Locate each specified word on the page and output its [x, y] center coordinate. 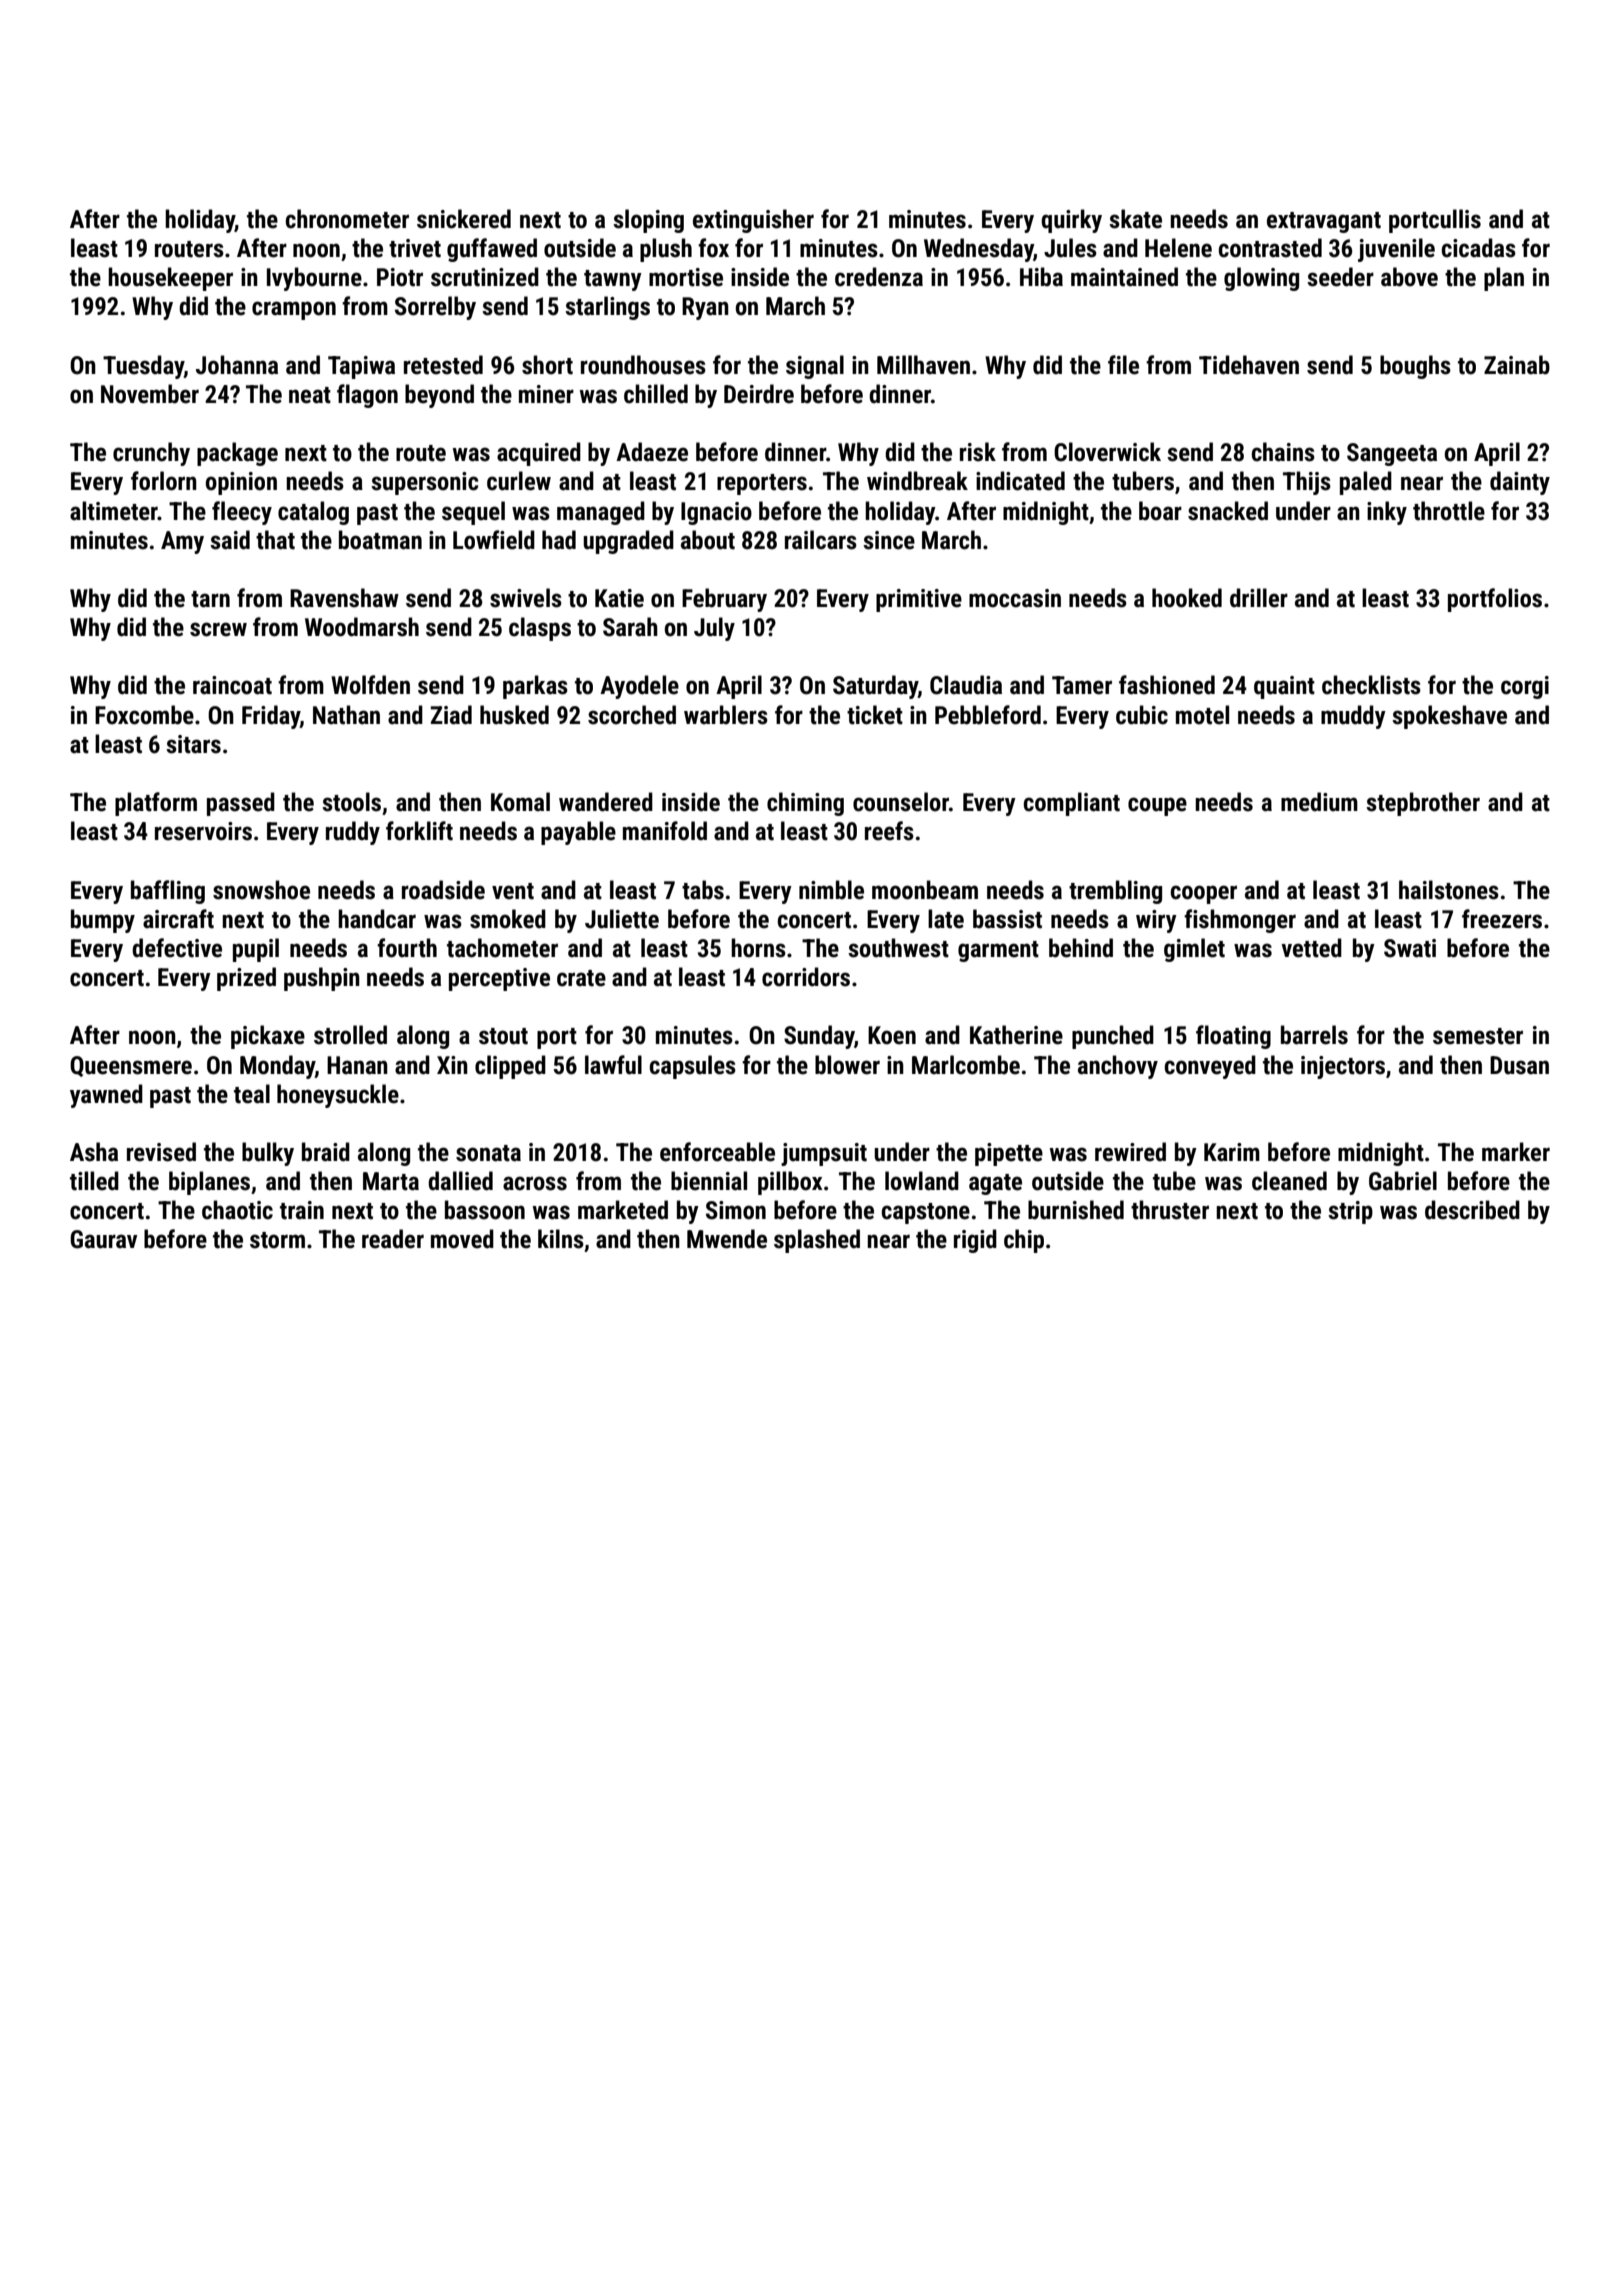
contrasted [1270, 248]
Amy [182, 542]
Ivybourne [314, 279]
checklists [1371, 685]
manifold [665, 831]
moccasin [1015, 598]
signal [815, 367]
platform [156, 804]
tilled [94, 1181]
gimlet [1194, 950]
